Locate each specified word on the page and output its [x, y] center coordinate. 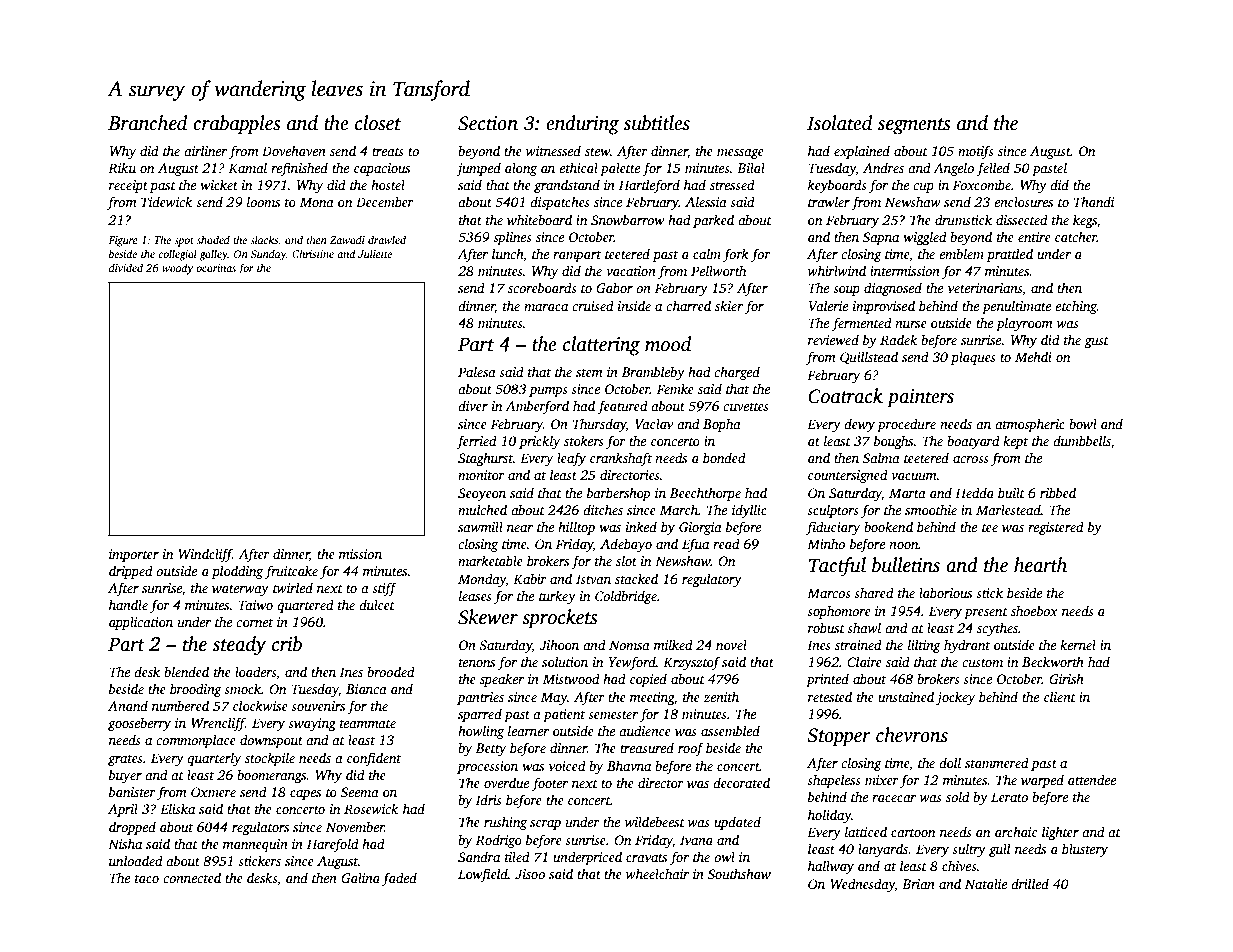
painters [920, 398]
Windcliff [205, 555]
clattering [601, 346]
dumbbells [1082, 440]
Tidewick [166, 201]
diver [473, 405]
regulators [260, 828]
